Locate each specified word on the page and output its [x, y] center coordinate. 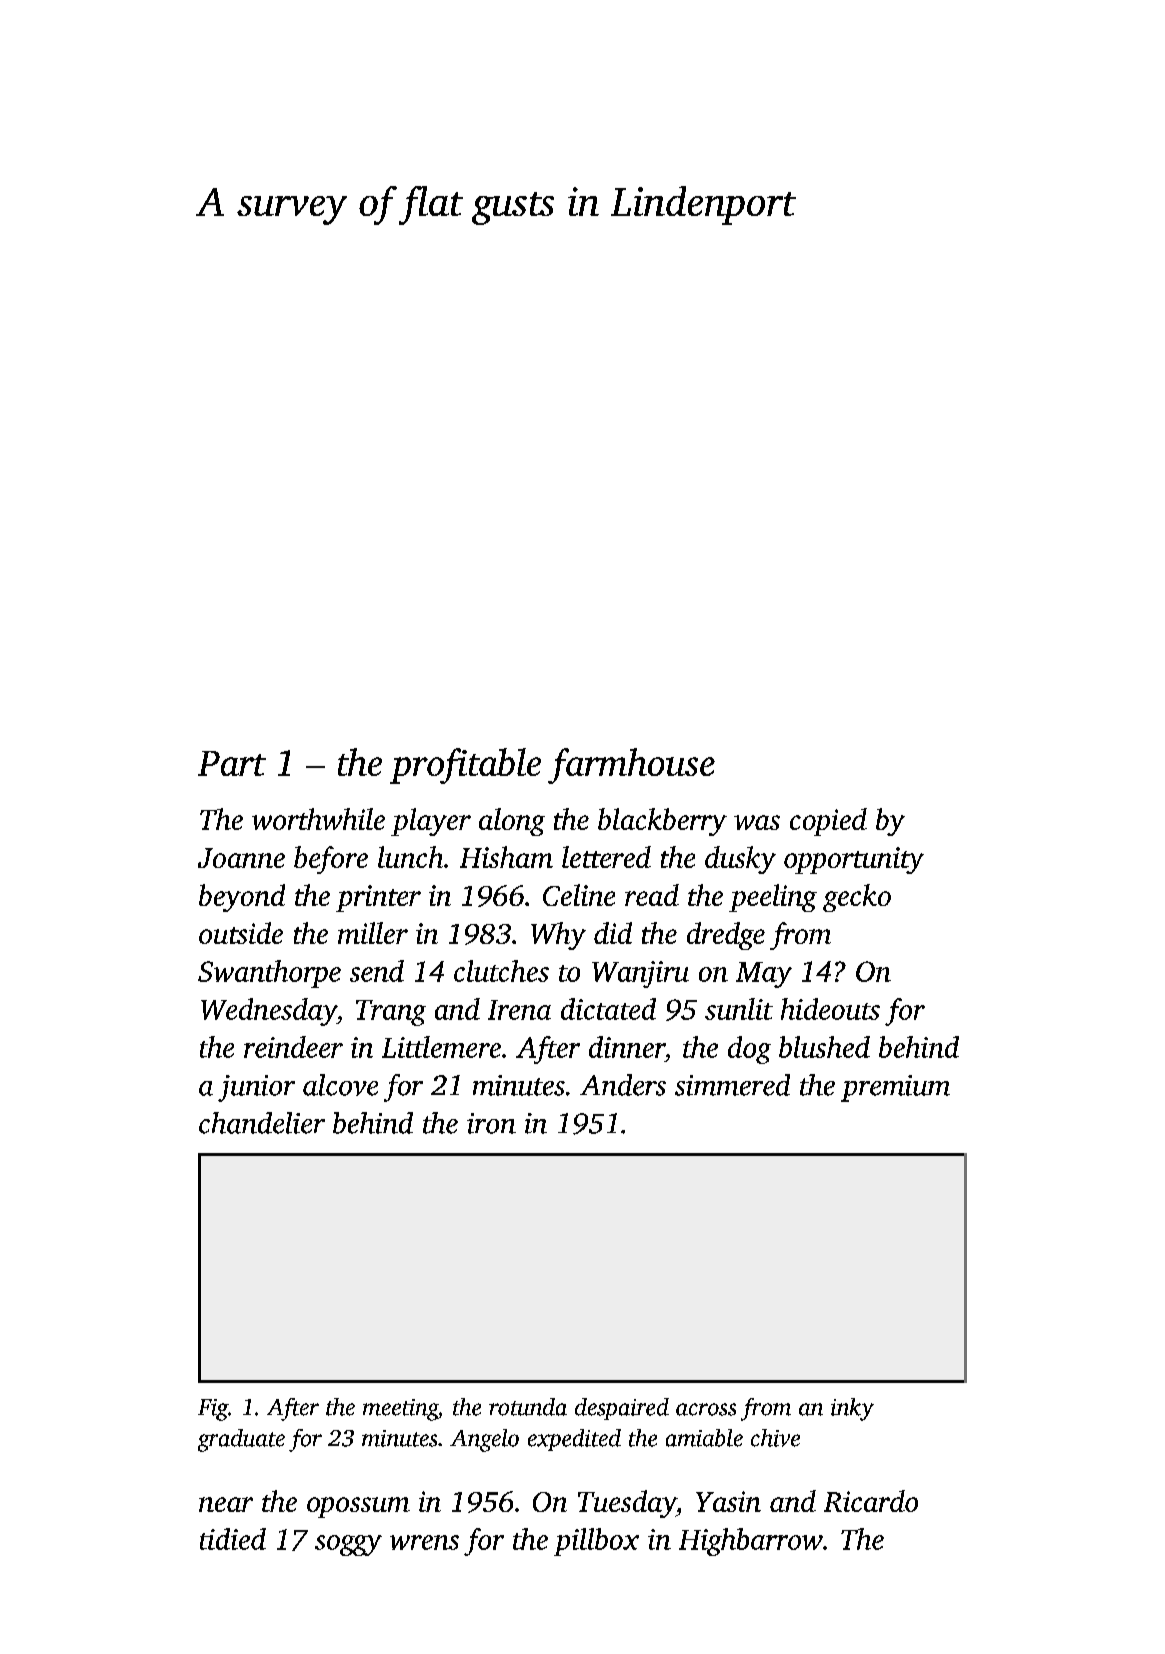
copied [828, 822]
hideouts [830, 1009]
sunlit [739, 1009]
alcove [340, 1085]
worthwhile [318, 819]
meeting [400, 1410]
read [652, 895]
